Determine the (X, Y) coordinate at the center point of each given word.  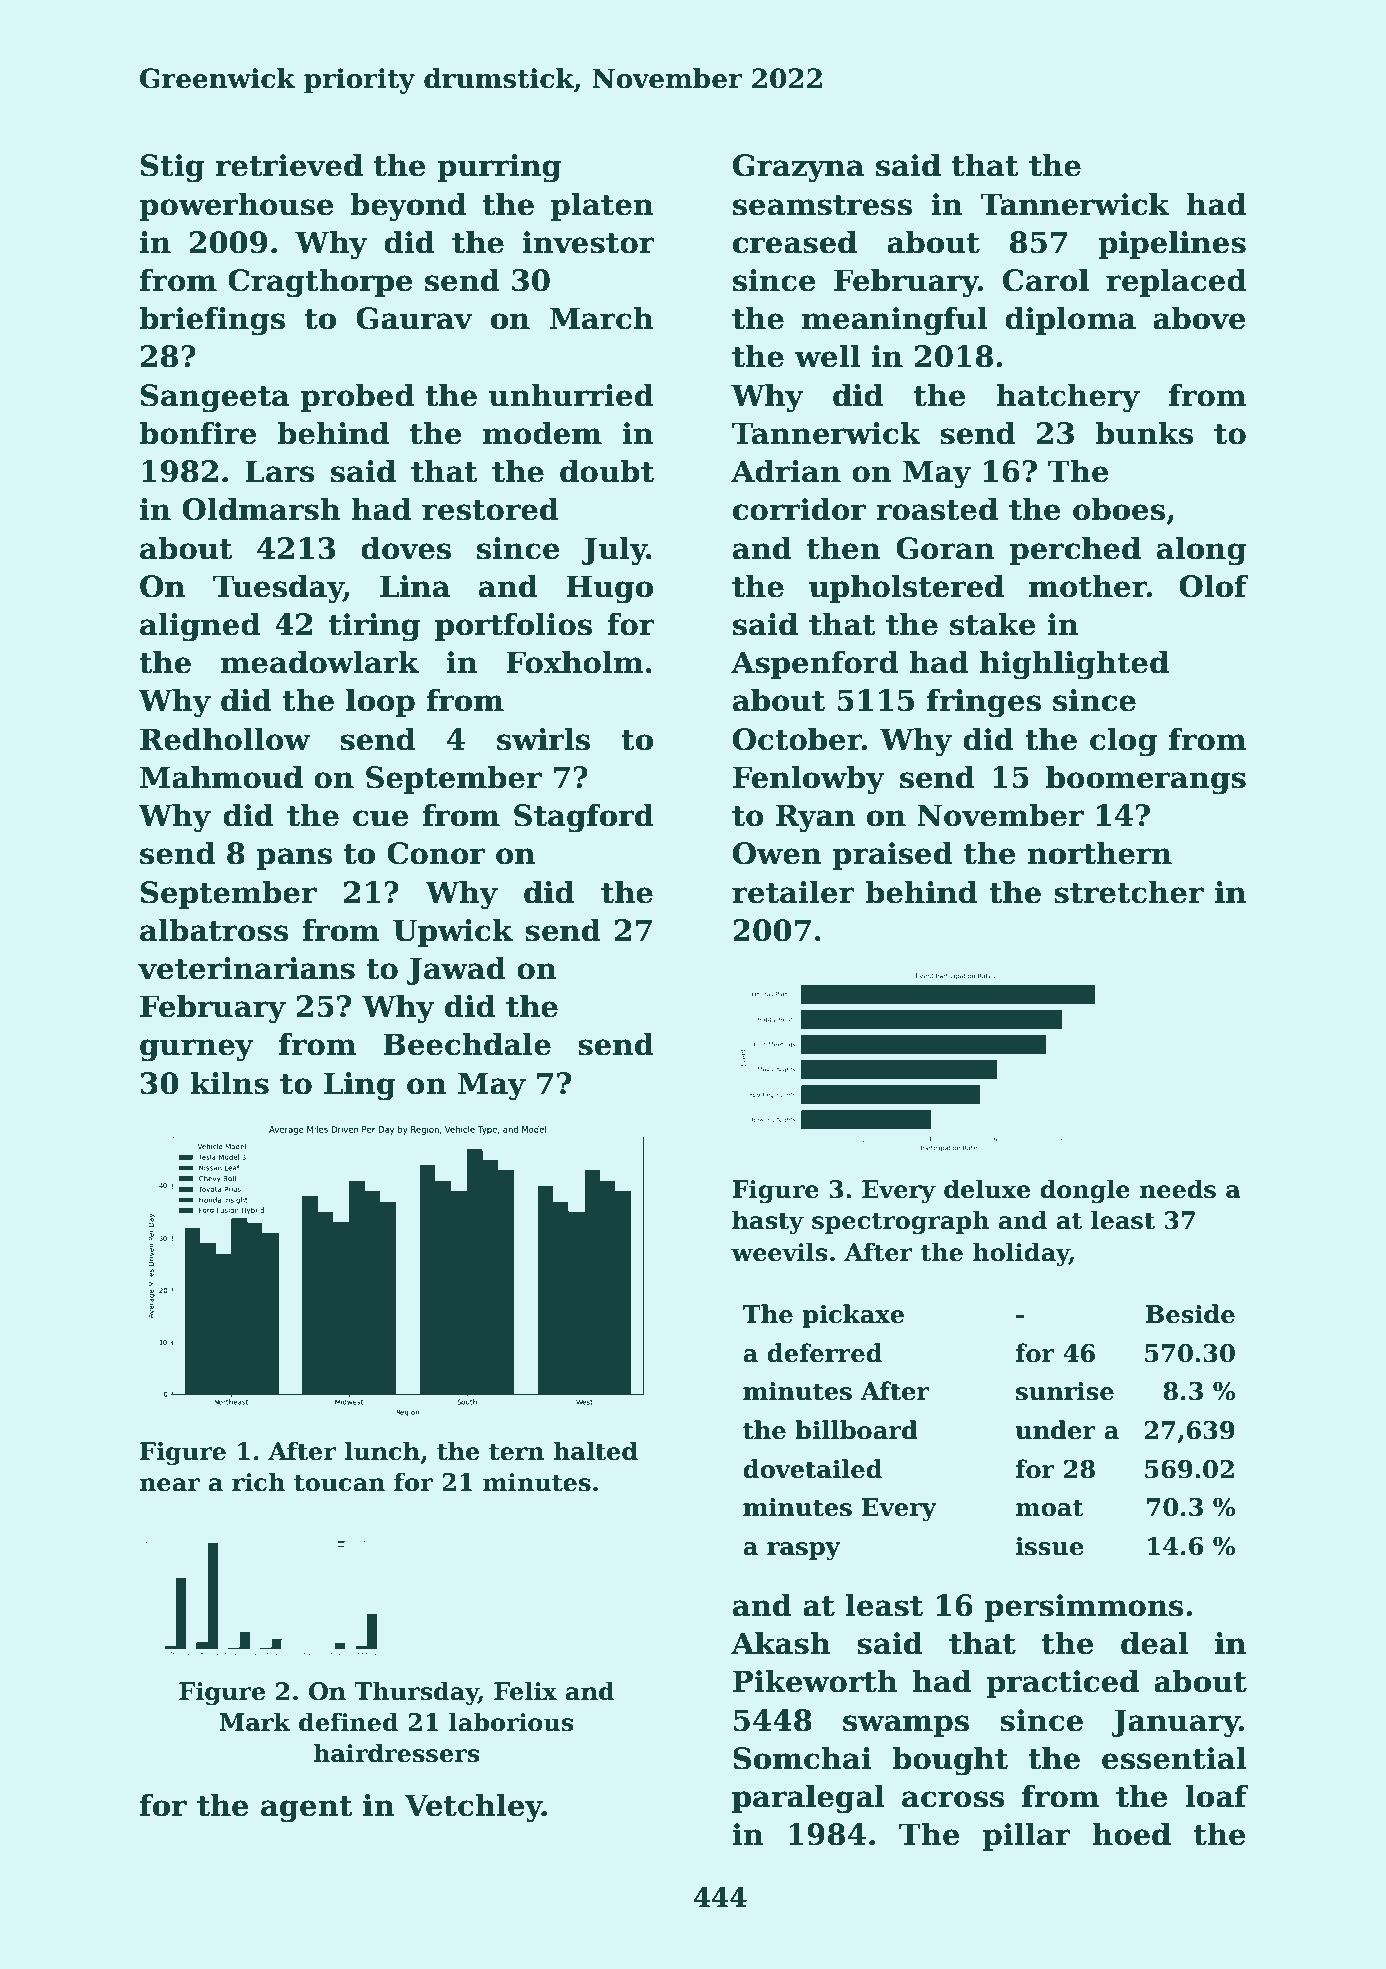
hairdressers (396, 1753)
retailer (793, 892)
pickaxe (853, 1316)
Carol (1046, 280)
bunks (1144, 433)
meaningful (895, 321)
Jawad (456, 970)
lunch (382, 1451)
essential (1174, 1758)
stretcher (1129, 892)
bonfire (198, 433)
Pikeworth (815, 1681)
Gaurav (414, 318)
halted (595, 1451)
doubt (607, 471)
